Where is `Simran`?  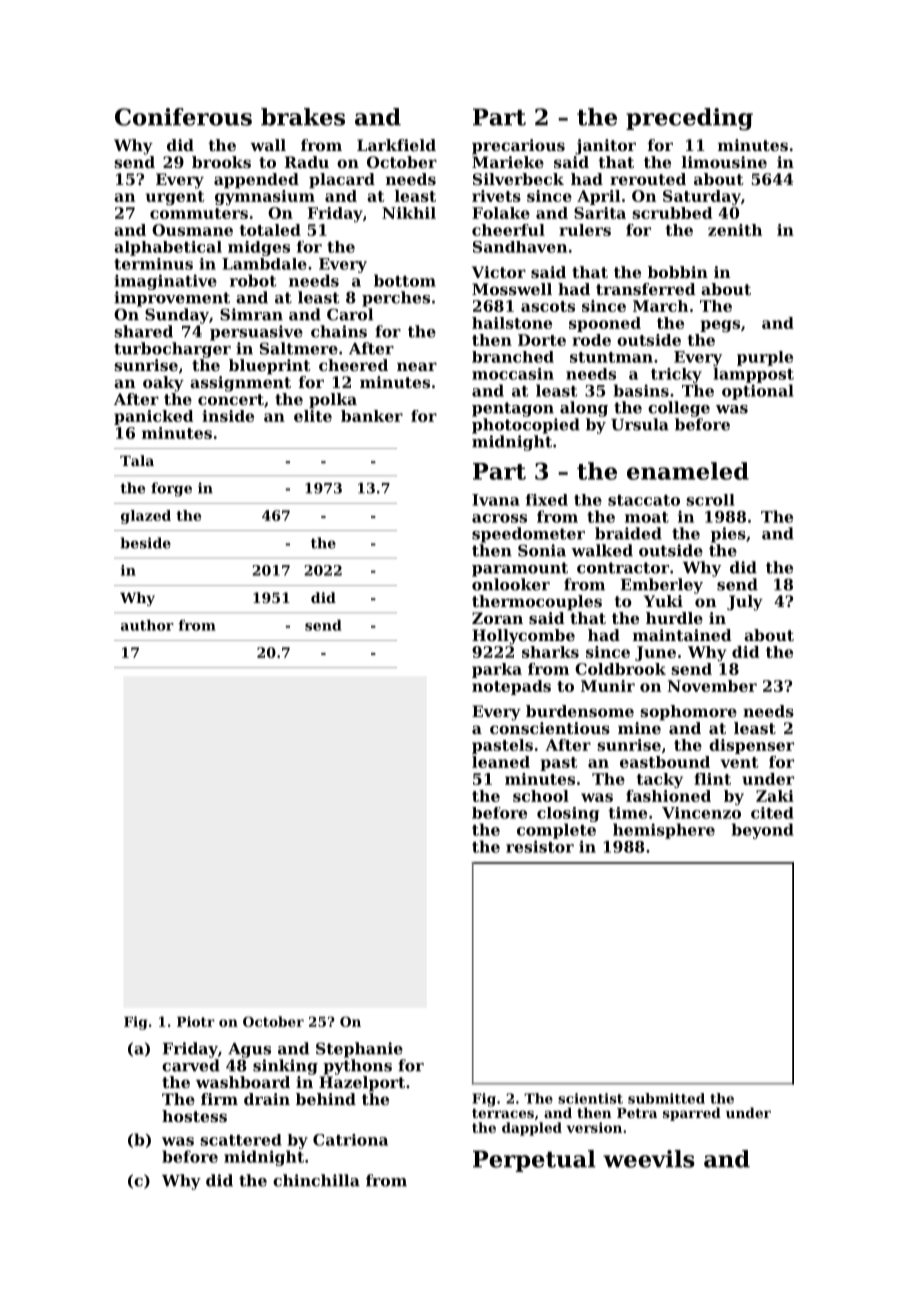 Simran is located at coordinates (251, 314).
